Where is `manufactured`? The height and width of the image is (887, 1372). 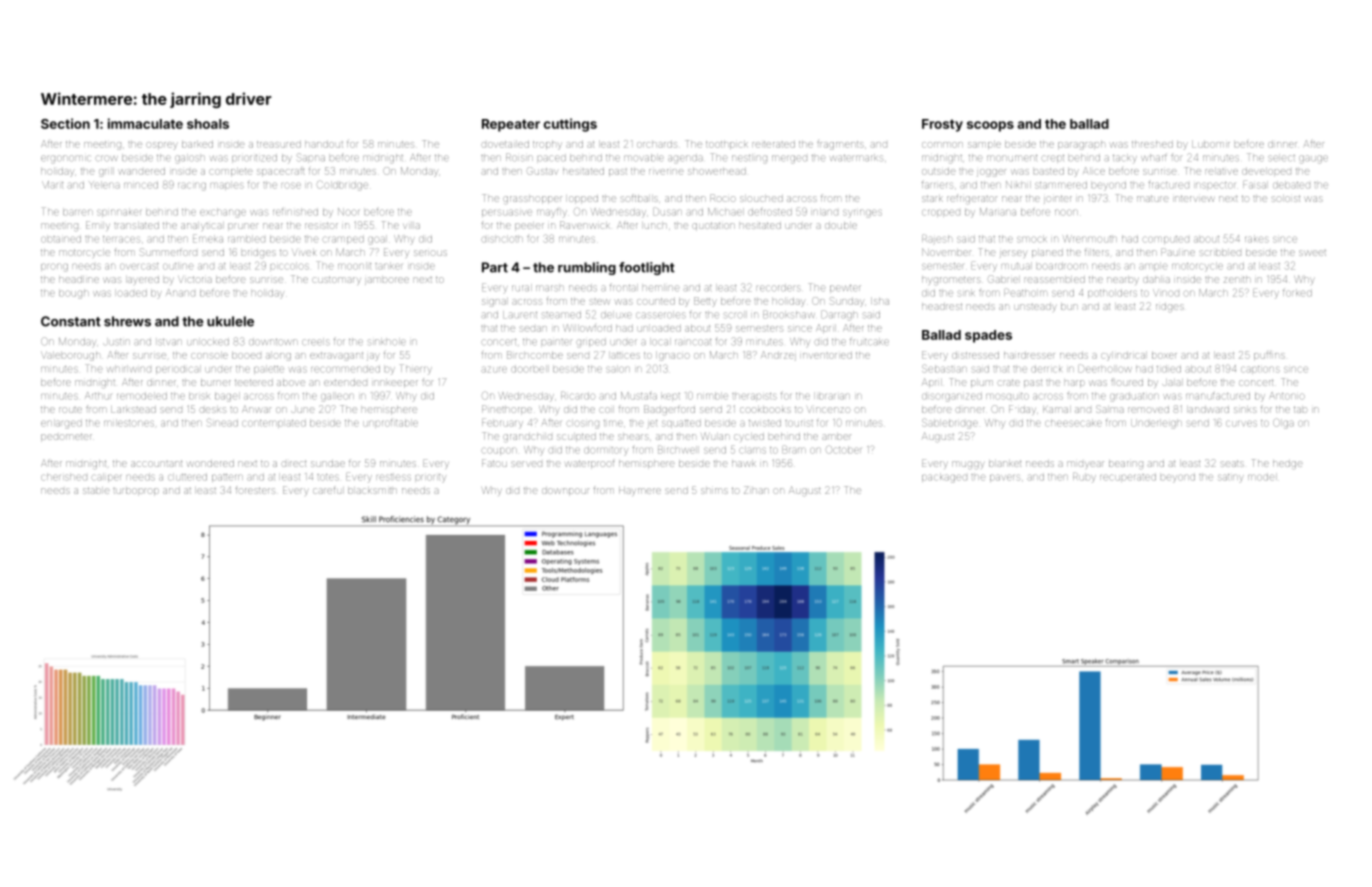
manufactured is located at coordinates (1218, 396).
